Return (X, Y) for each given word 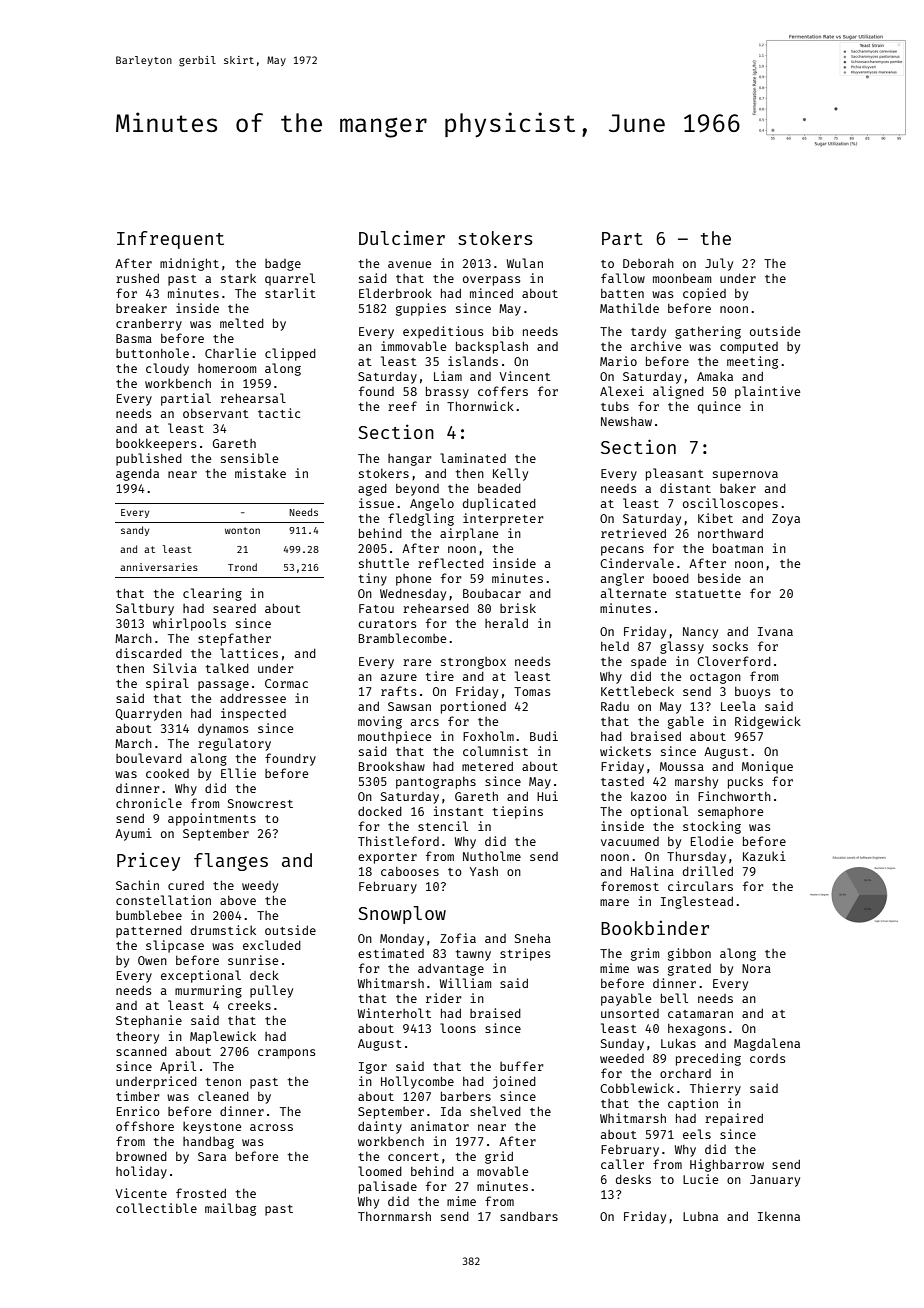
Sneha (533, 938)
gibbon (689, 954)
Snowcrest (260, 803)
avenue (409, 264)
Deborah (648, 263)
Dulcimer (402, 237)
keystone (212, 1127)
